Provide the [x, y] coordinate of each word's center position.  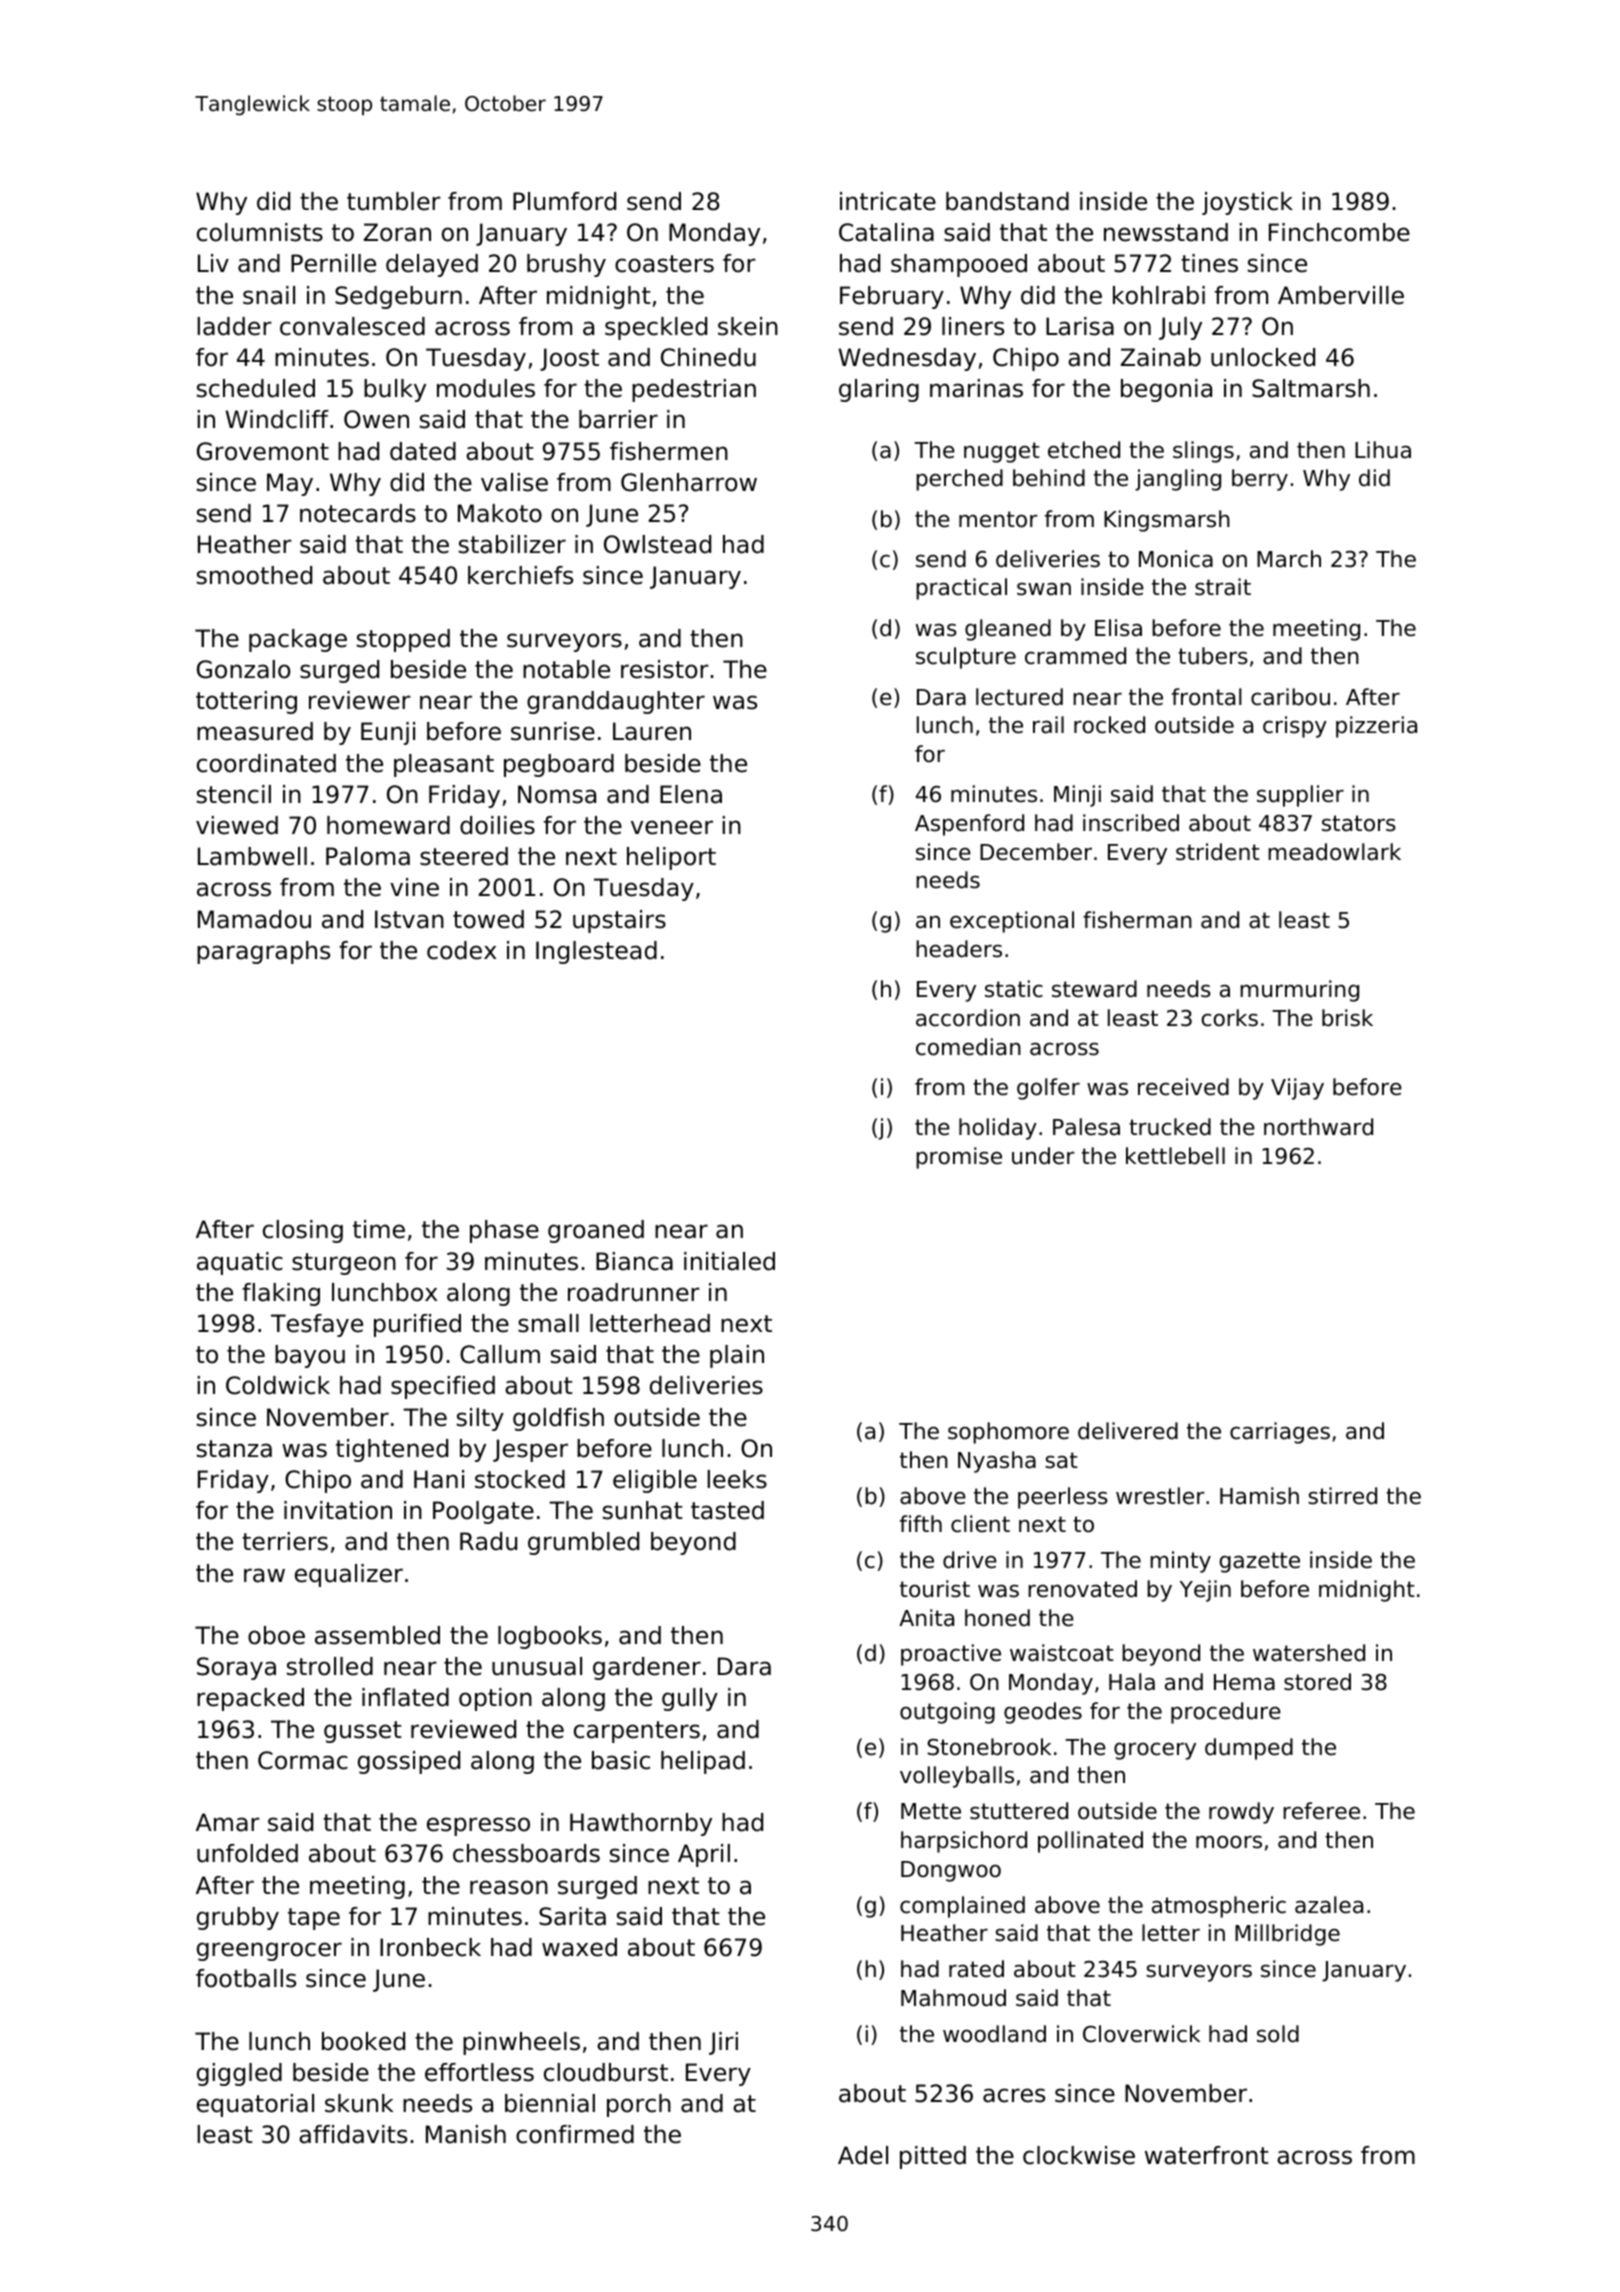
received [1183, 1087]
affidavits [353, 2134]
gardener [647, 1668]
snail [269, 295]
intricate [888, 201]
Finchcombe [1339, 232]
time [379, 1229]
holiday [998, 1129]
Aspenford [969, 825]
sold [1278, 2034]
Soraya [236, 1668]
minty [1180, 1562]
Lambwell [252, 856]
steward [1094, 989]
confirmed [575, 2134]
